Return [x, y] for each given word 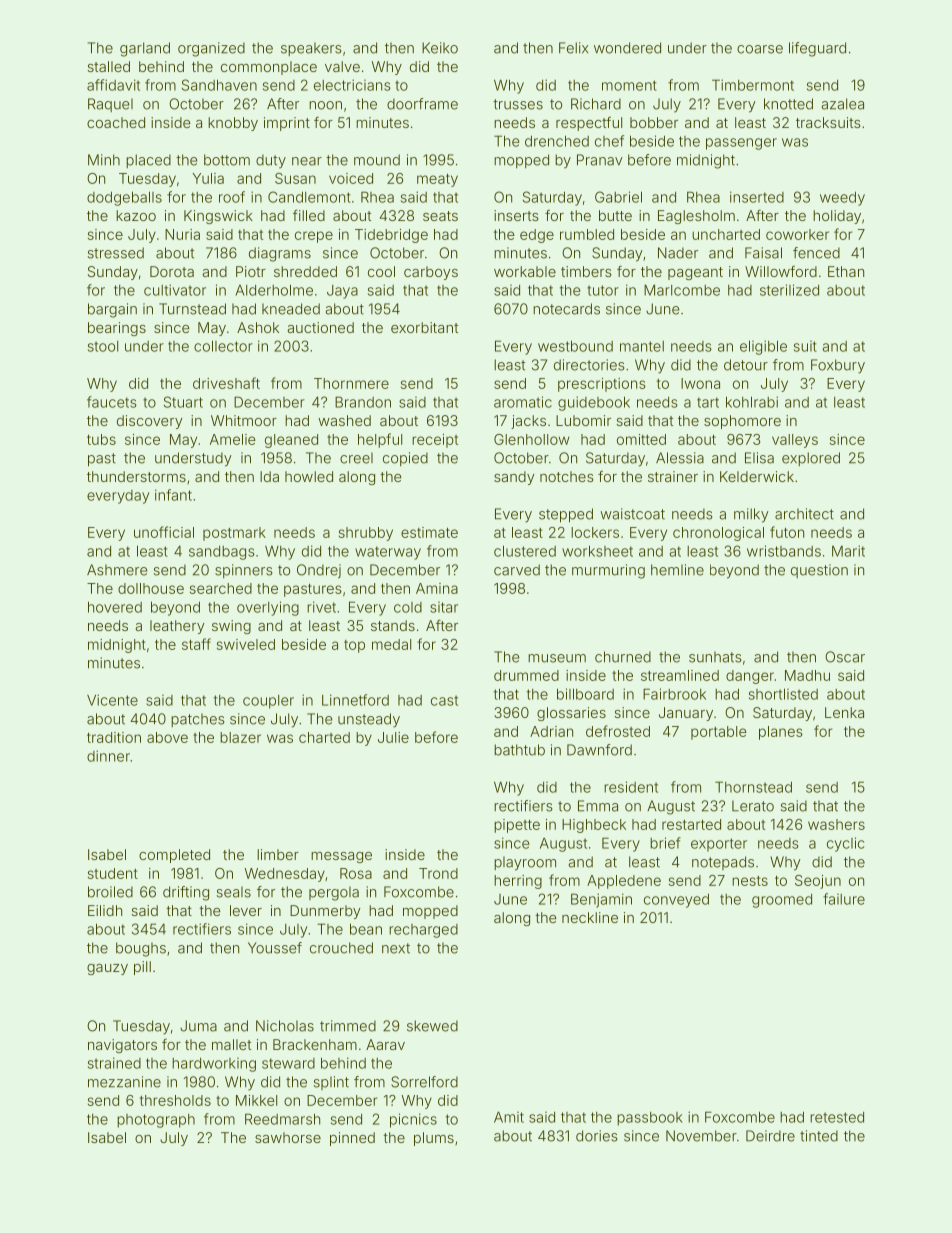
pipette [517, 826]
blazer [240, 737]
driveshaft [226, 383]
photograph [156, 1121]
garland [145, 49]
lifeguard [817, 49]
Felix [573, 48]
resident [631, 787]
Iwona [700, 383]
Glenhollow [532, 439]
